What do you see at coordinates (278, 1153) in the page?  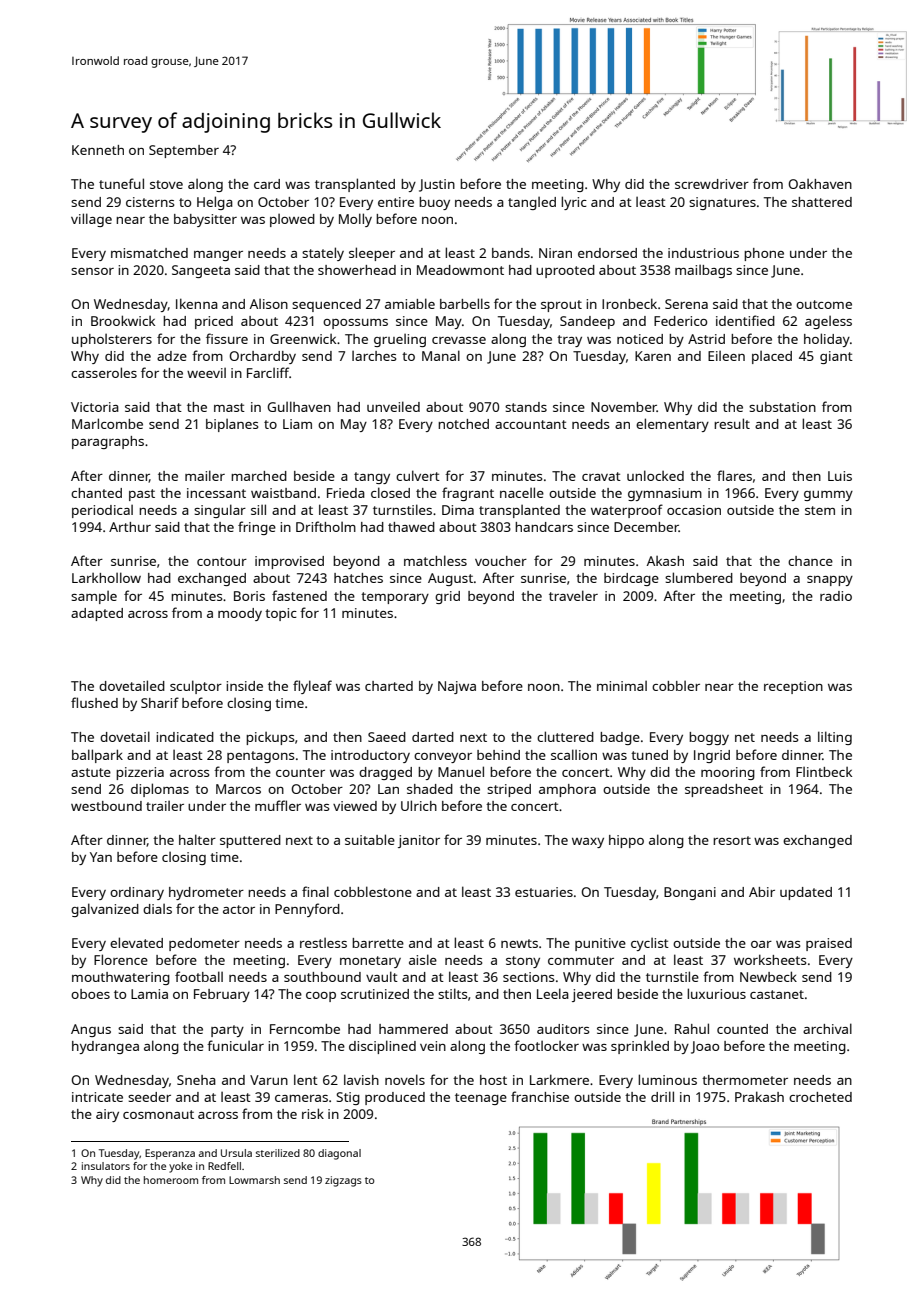 I see `sterilized` at bounding box center [278, 1153].
